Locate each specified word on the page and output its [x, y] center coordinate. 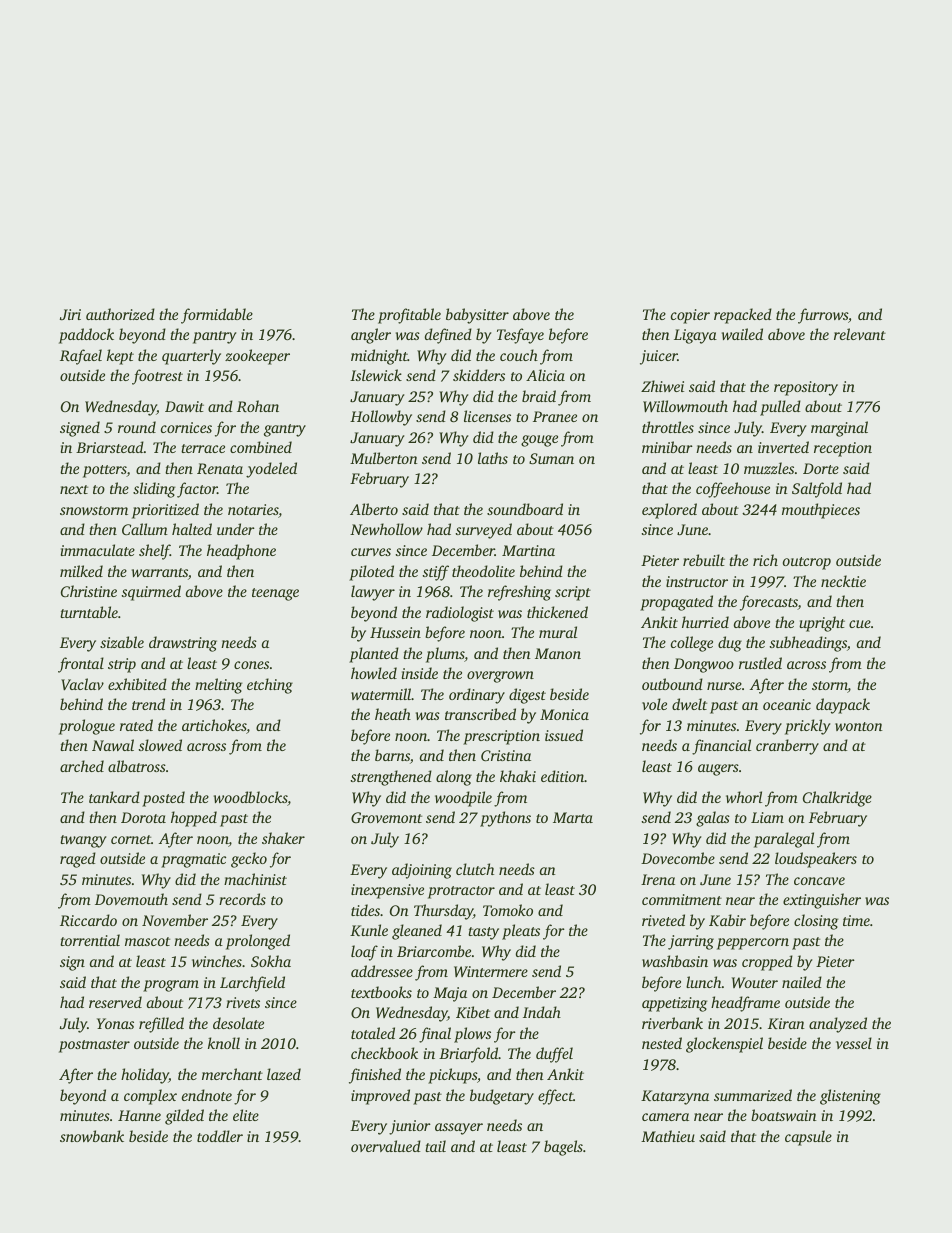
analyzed [838, 1025]
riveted [663, 920]
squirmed [151, 593]
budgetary [502, 1097]
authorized [120, 314]
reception [843, 449]
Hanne [139, 1115]
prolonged [258, 942]
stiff [435, 573]
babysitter [477, 316]
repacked [743, 316]
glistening [850, 1097]
